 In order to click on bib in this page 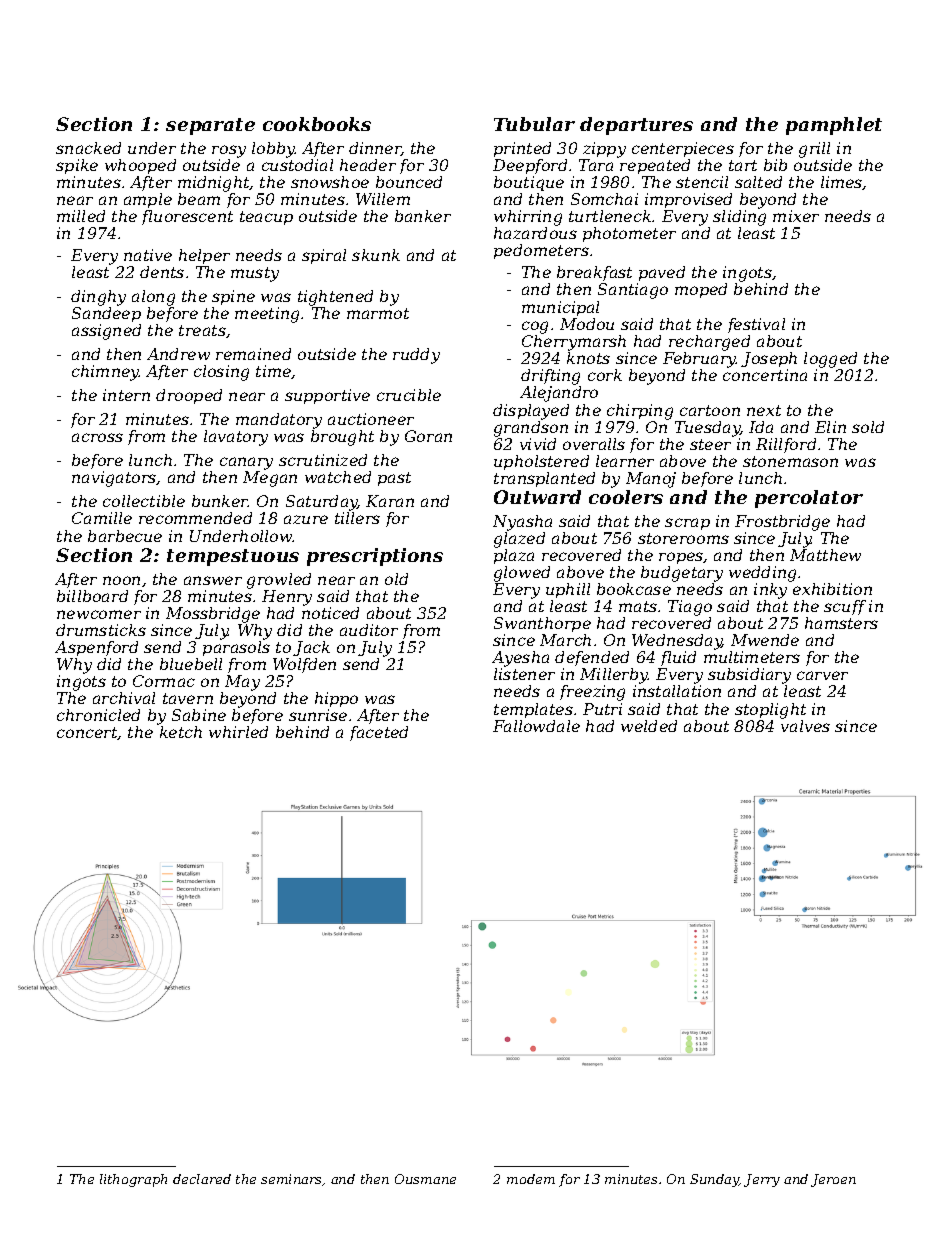, I will do `click(775, 165)`.
